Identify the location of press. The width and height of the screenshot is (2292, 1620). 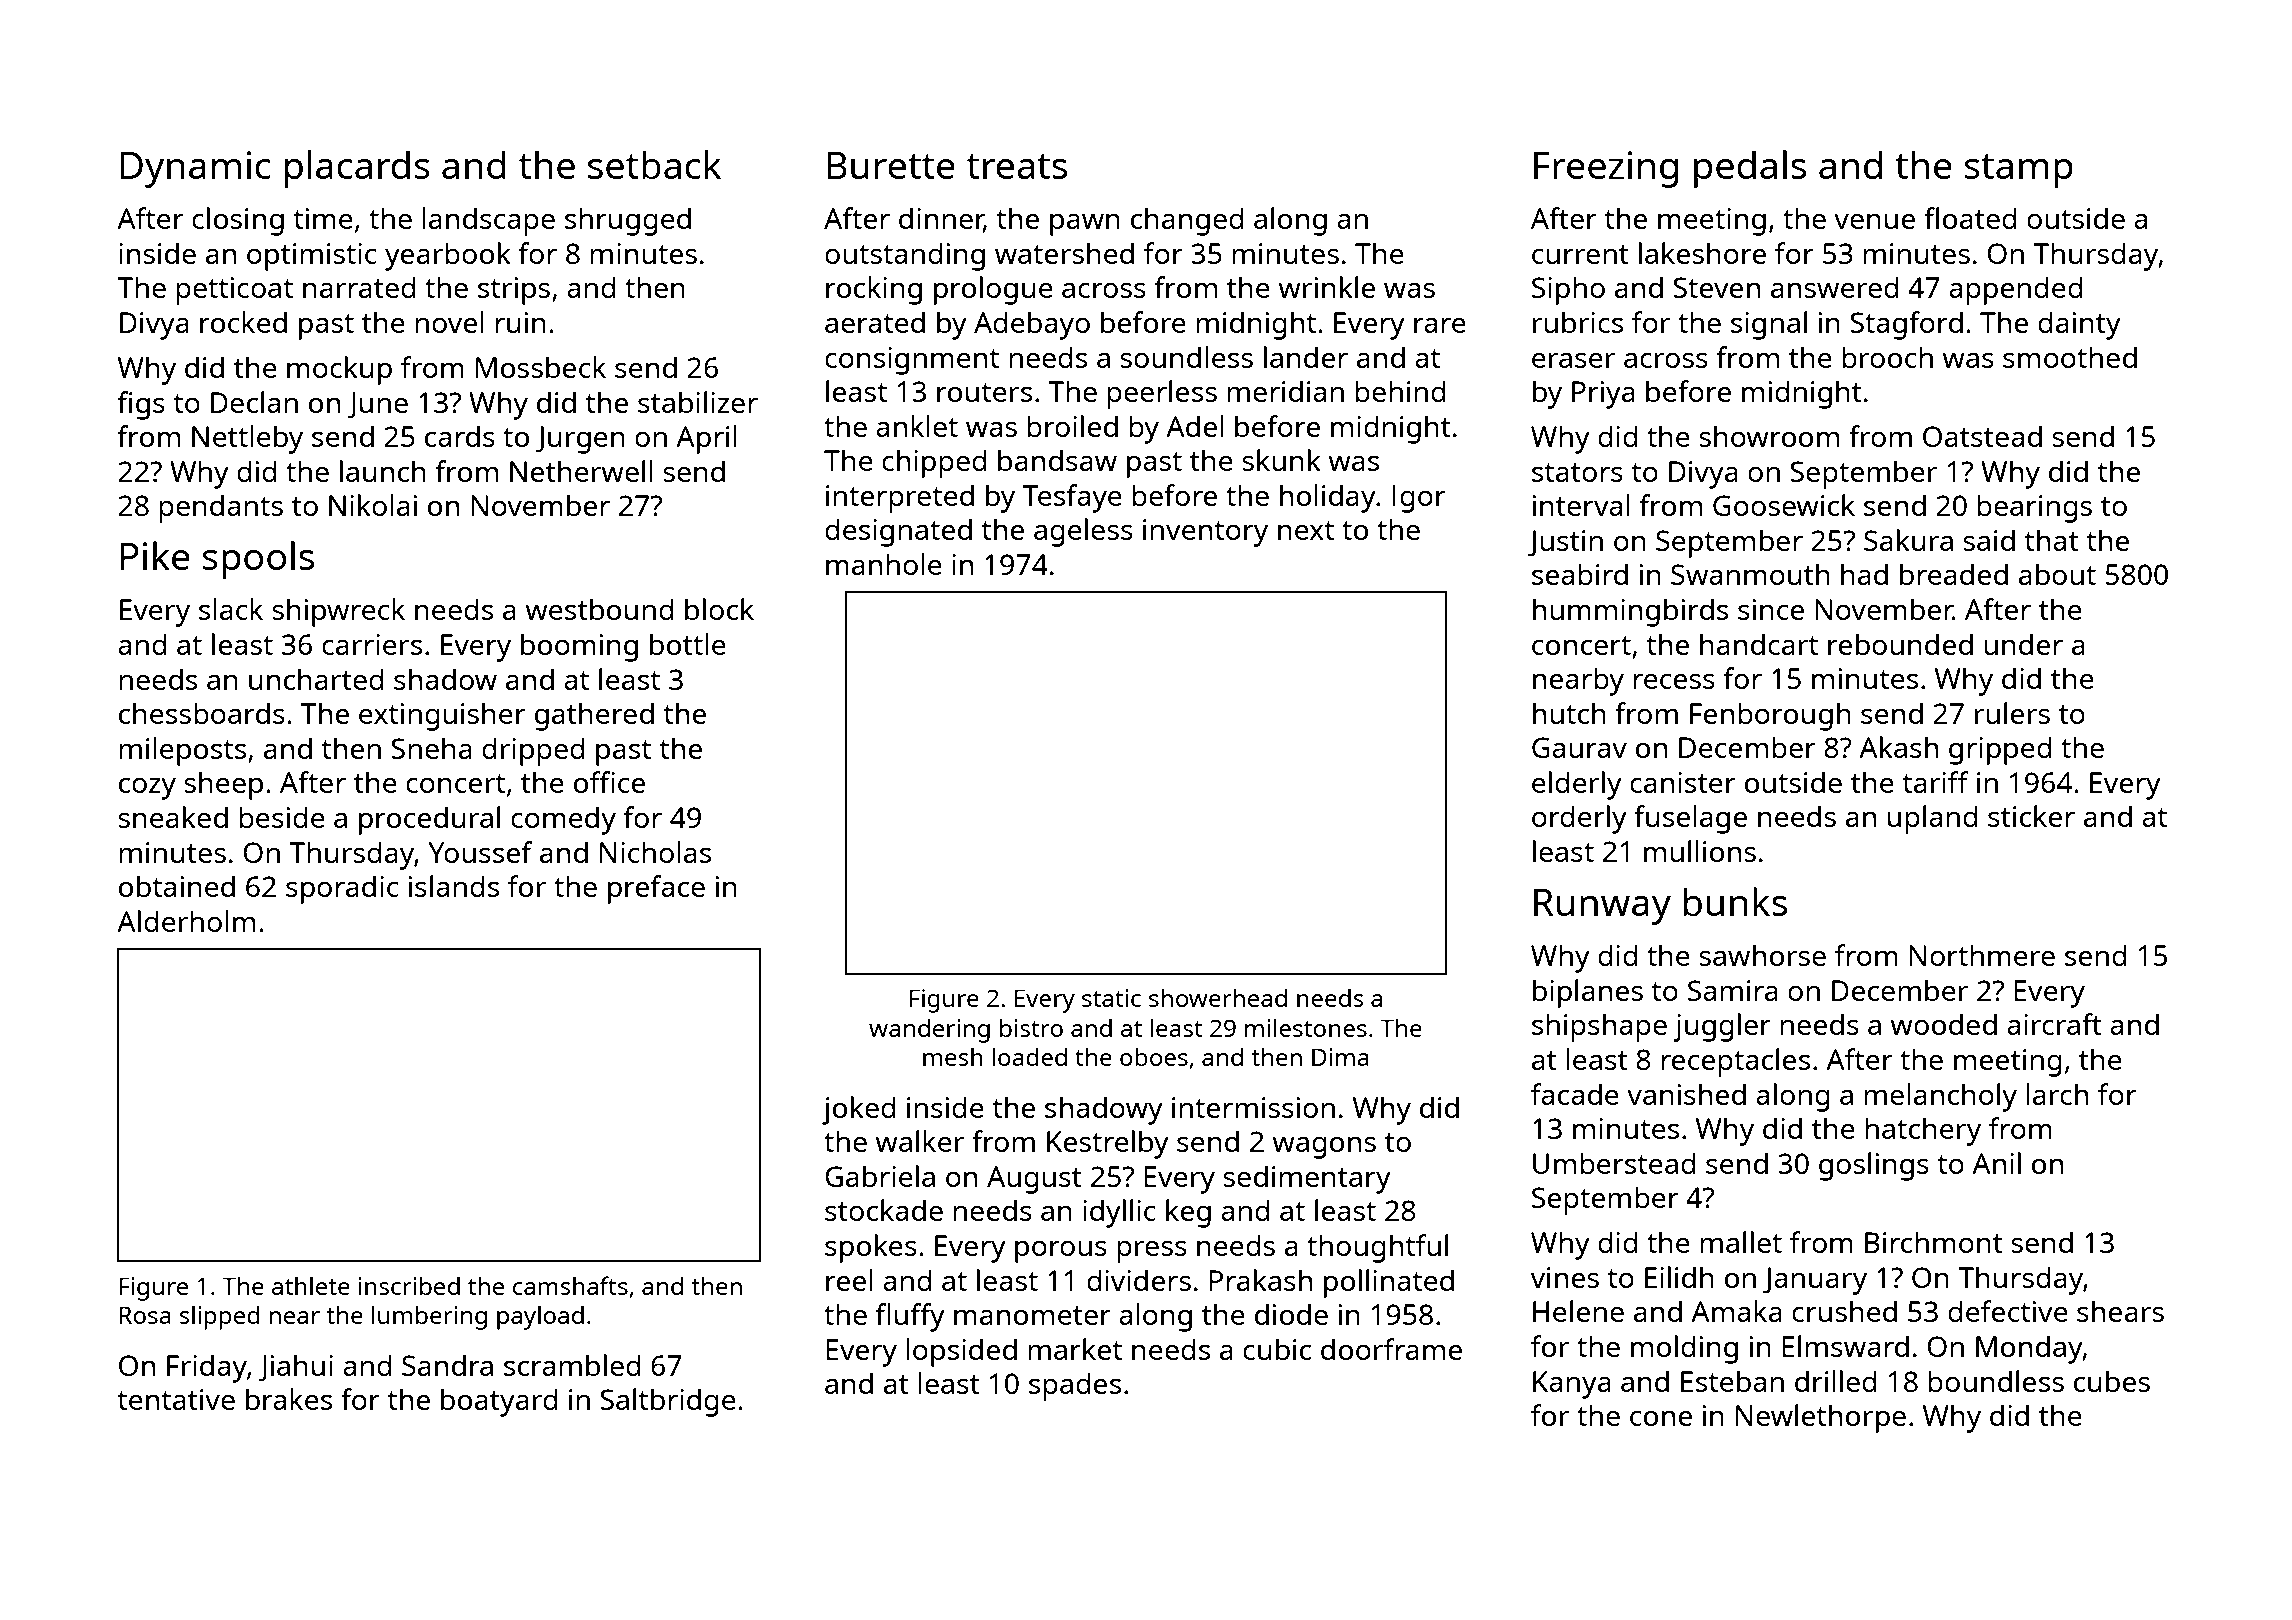
(1152, 1252).
